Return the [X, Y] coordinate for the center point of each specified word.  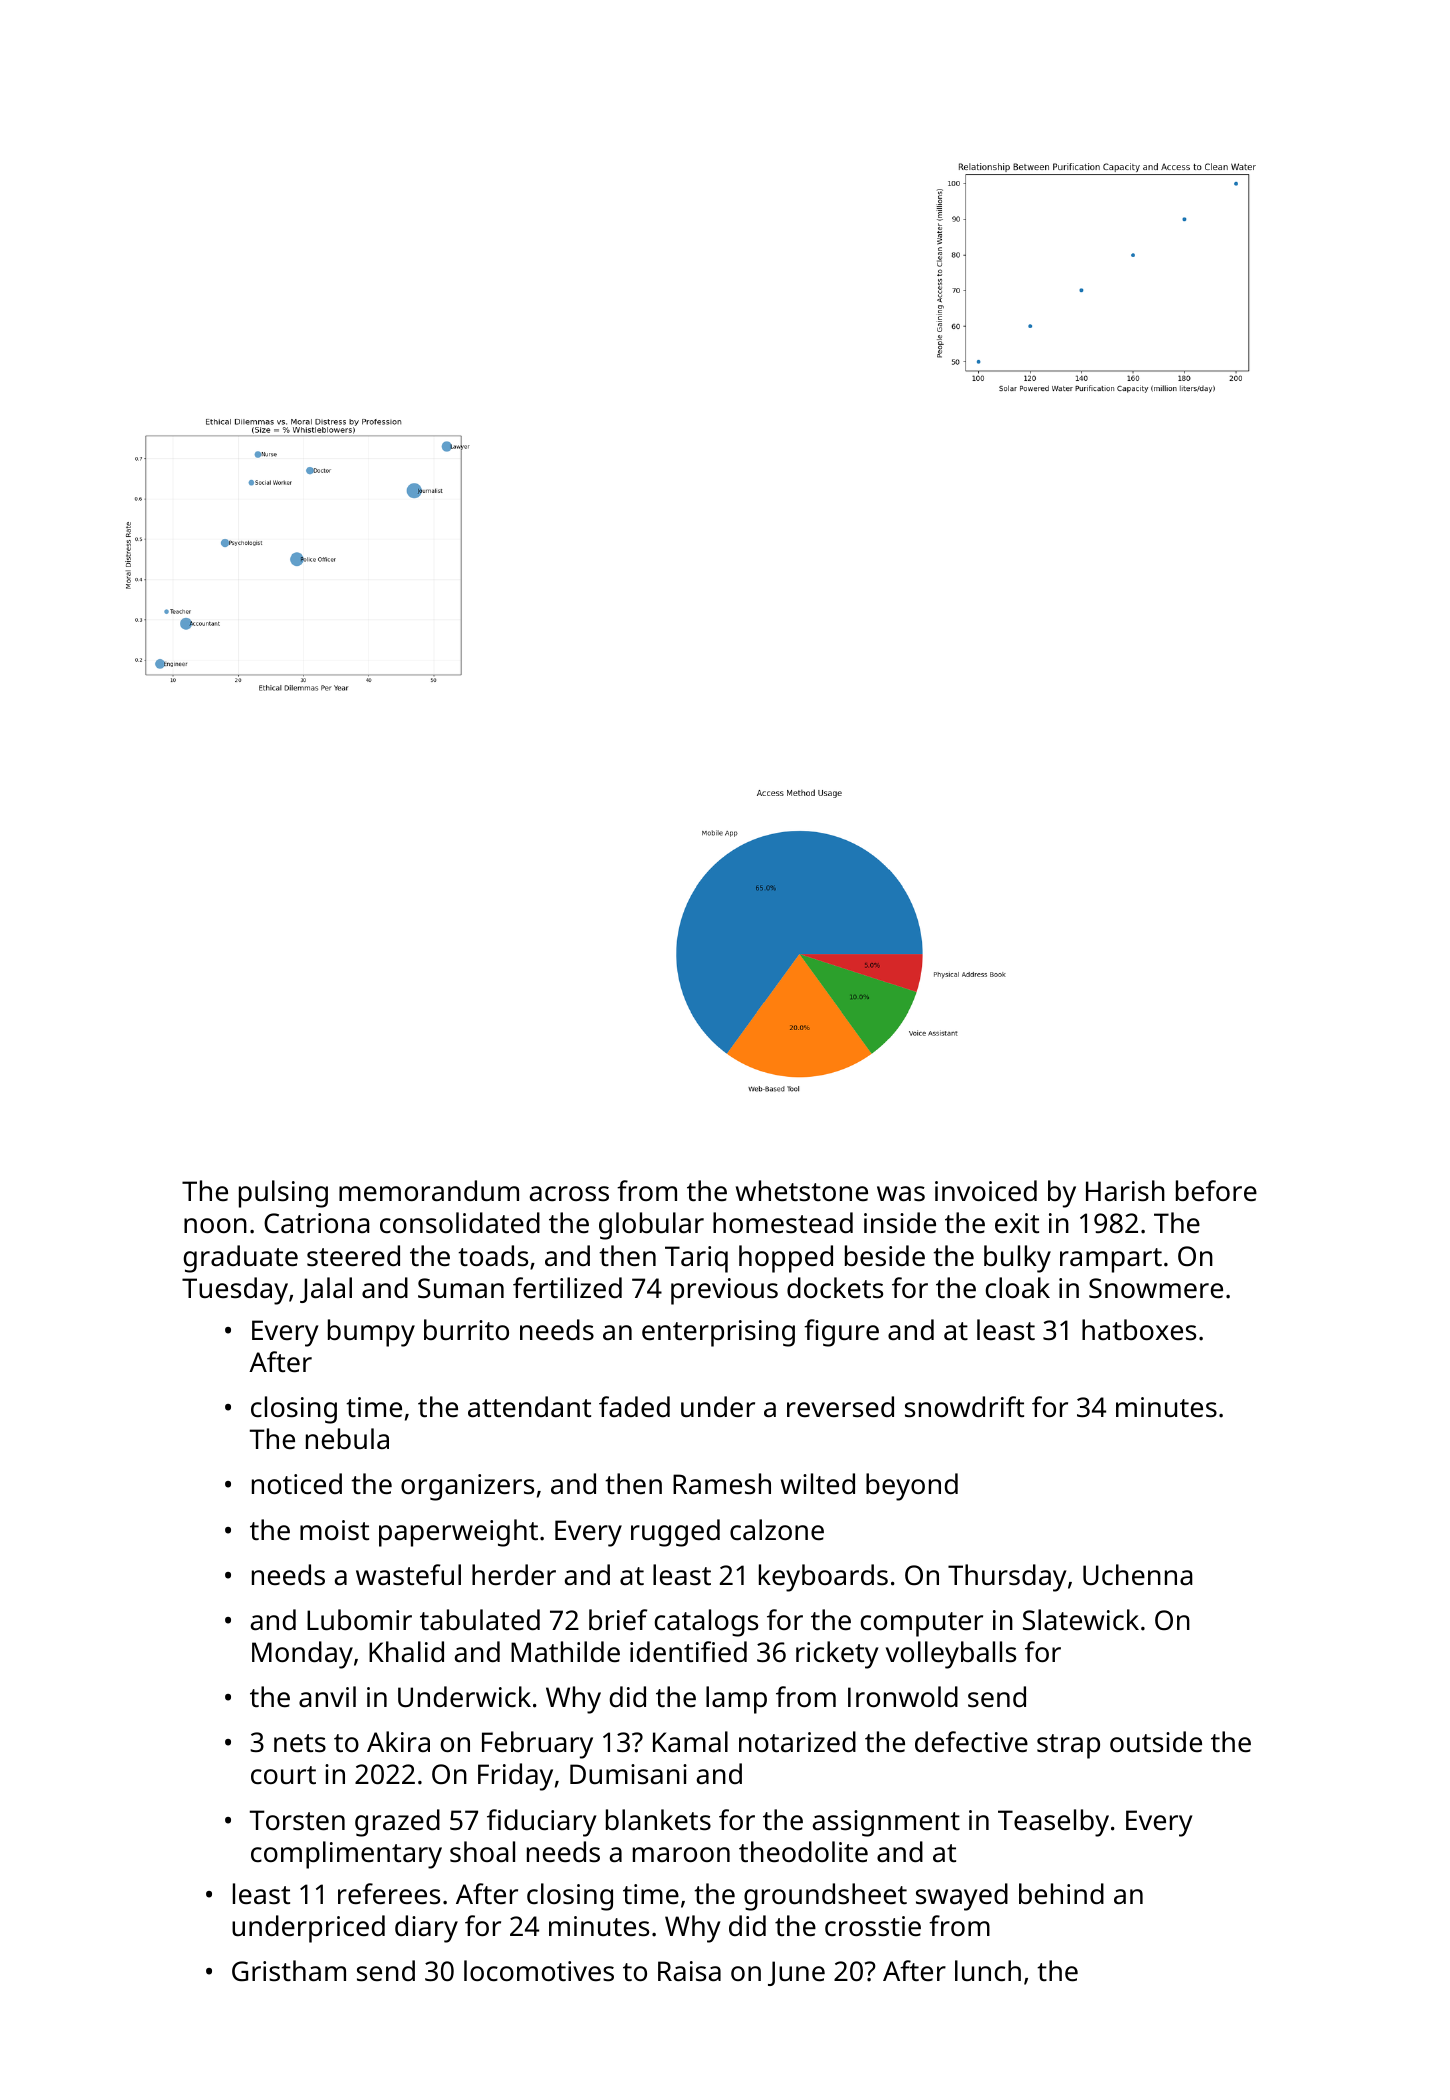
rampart [1111, 1260]
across [569, 1193]
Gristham [289, 1971]
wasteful [408, 1575]
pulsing [283, 1194]
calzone [777, 1529]
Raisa [689, 1971]
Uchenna [1138, 1574]
